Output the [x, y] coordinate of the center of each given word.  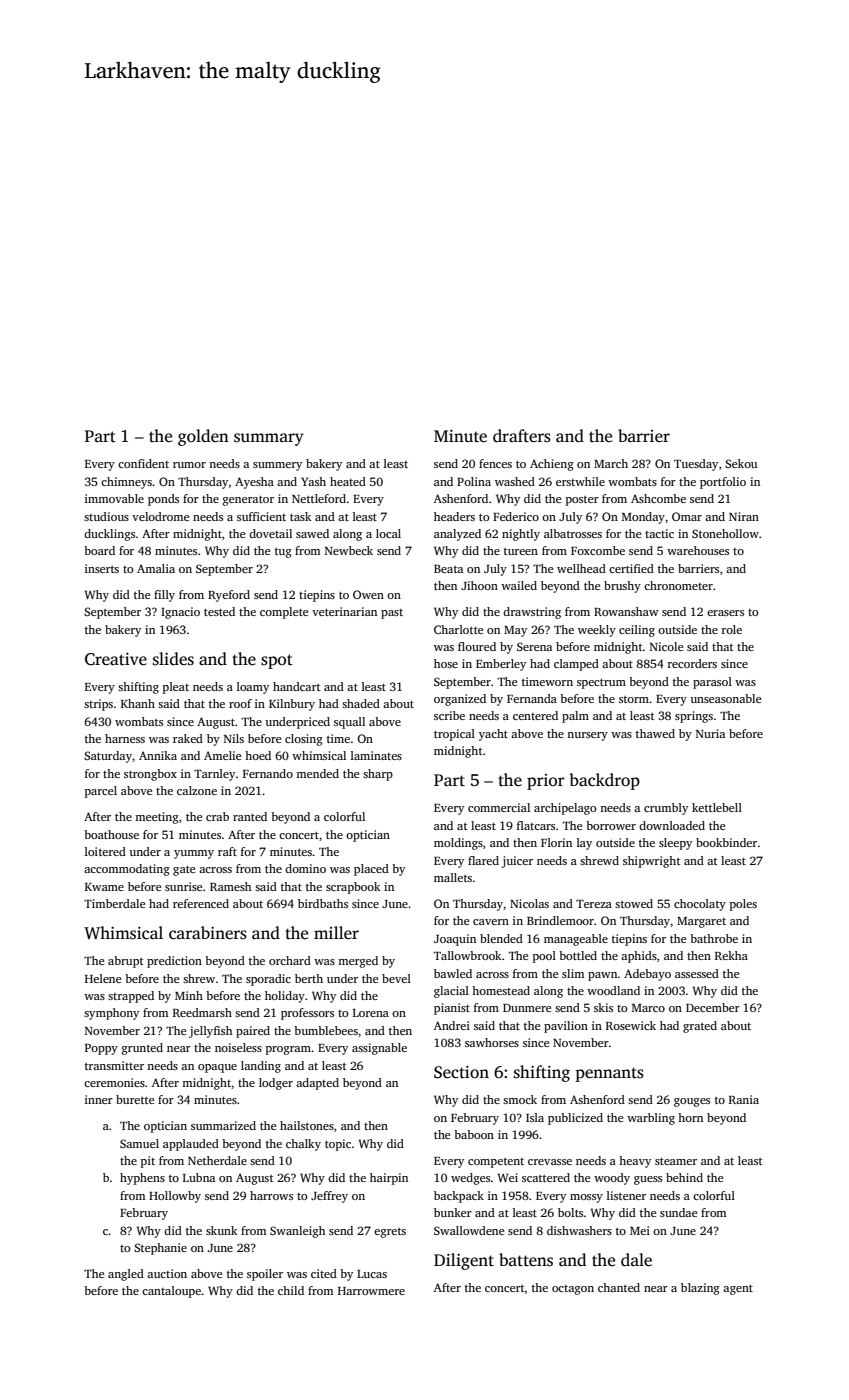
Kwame [104, 887]
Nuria [710, 733]
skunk [221, 1230]
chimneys [126, 483]
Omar [687, 516]
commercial [499, 807]
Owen [368, 594]
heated [348, 481]
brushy [622, 587]
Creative [116, 659]
